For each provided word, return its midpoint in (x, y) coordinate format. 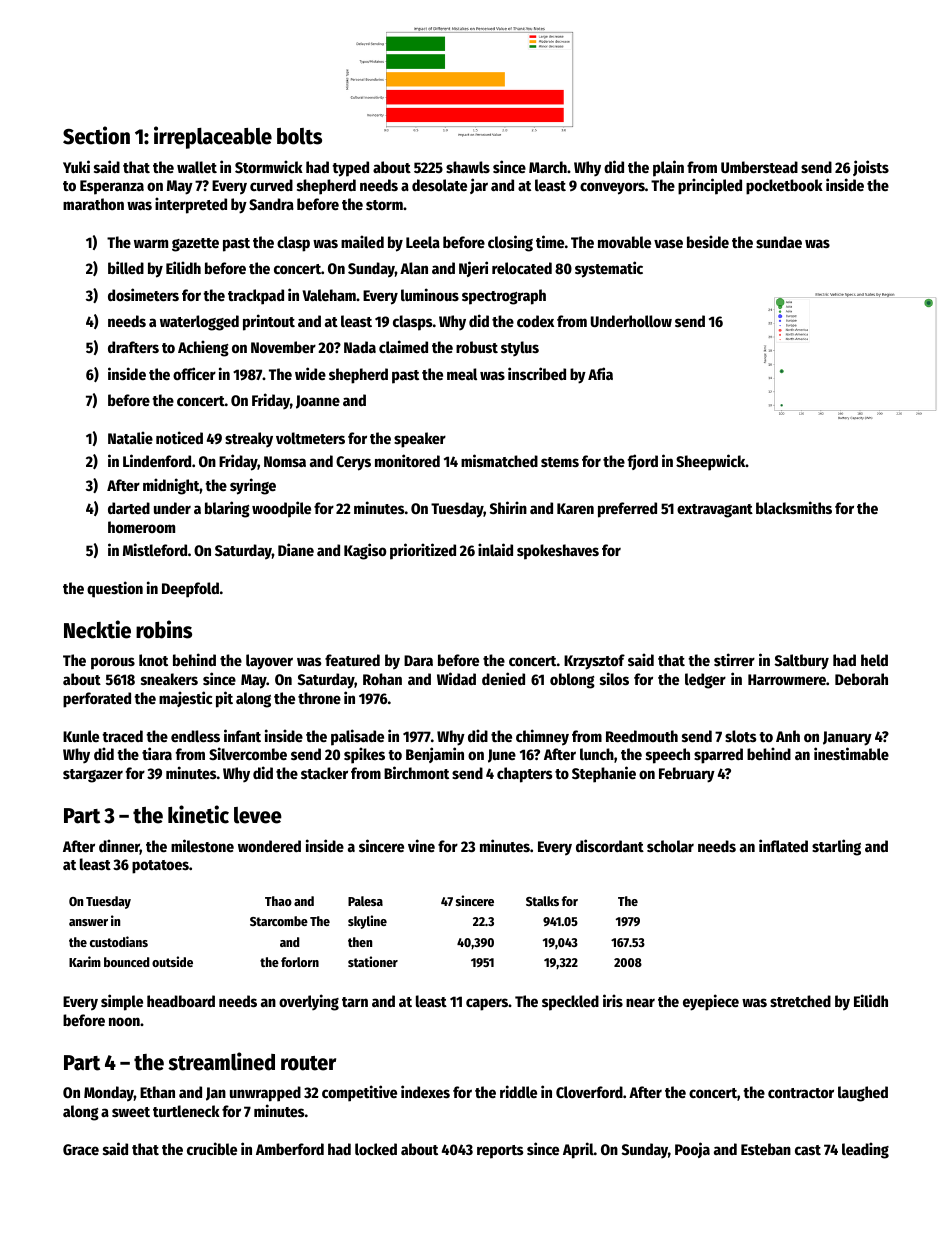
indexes (425, 1091)
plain (668, 168)
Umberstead (759, 167)
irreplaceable (213, 137)
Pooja (692, 1150)
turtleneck (186, 1111)
